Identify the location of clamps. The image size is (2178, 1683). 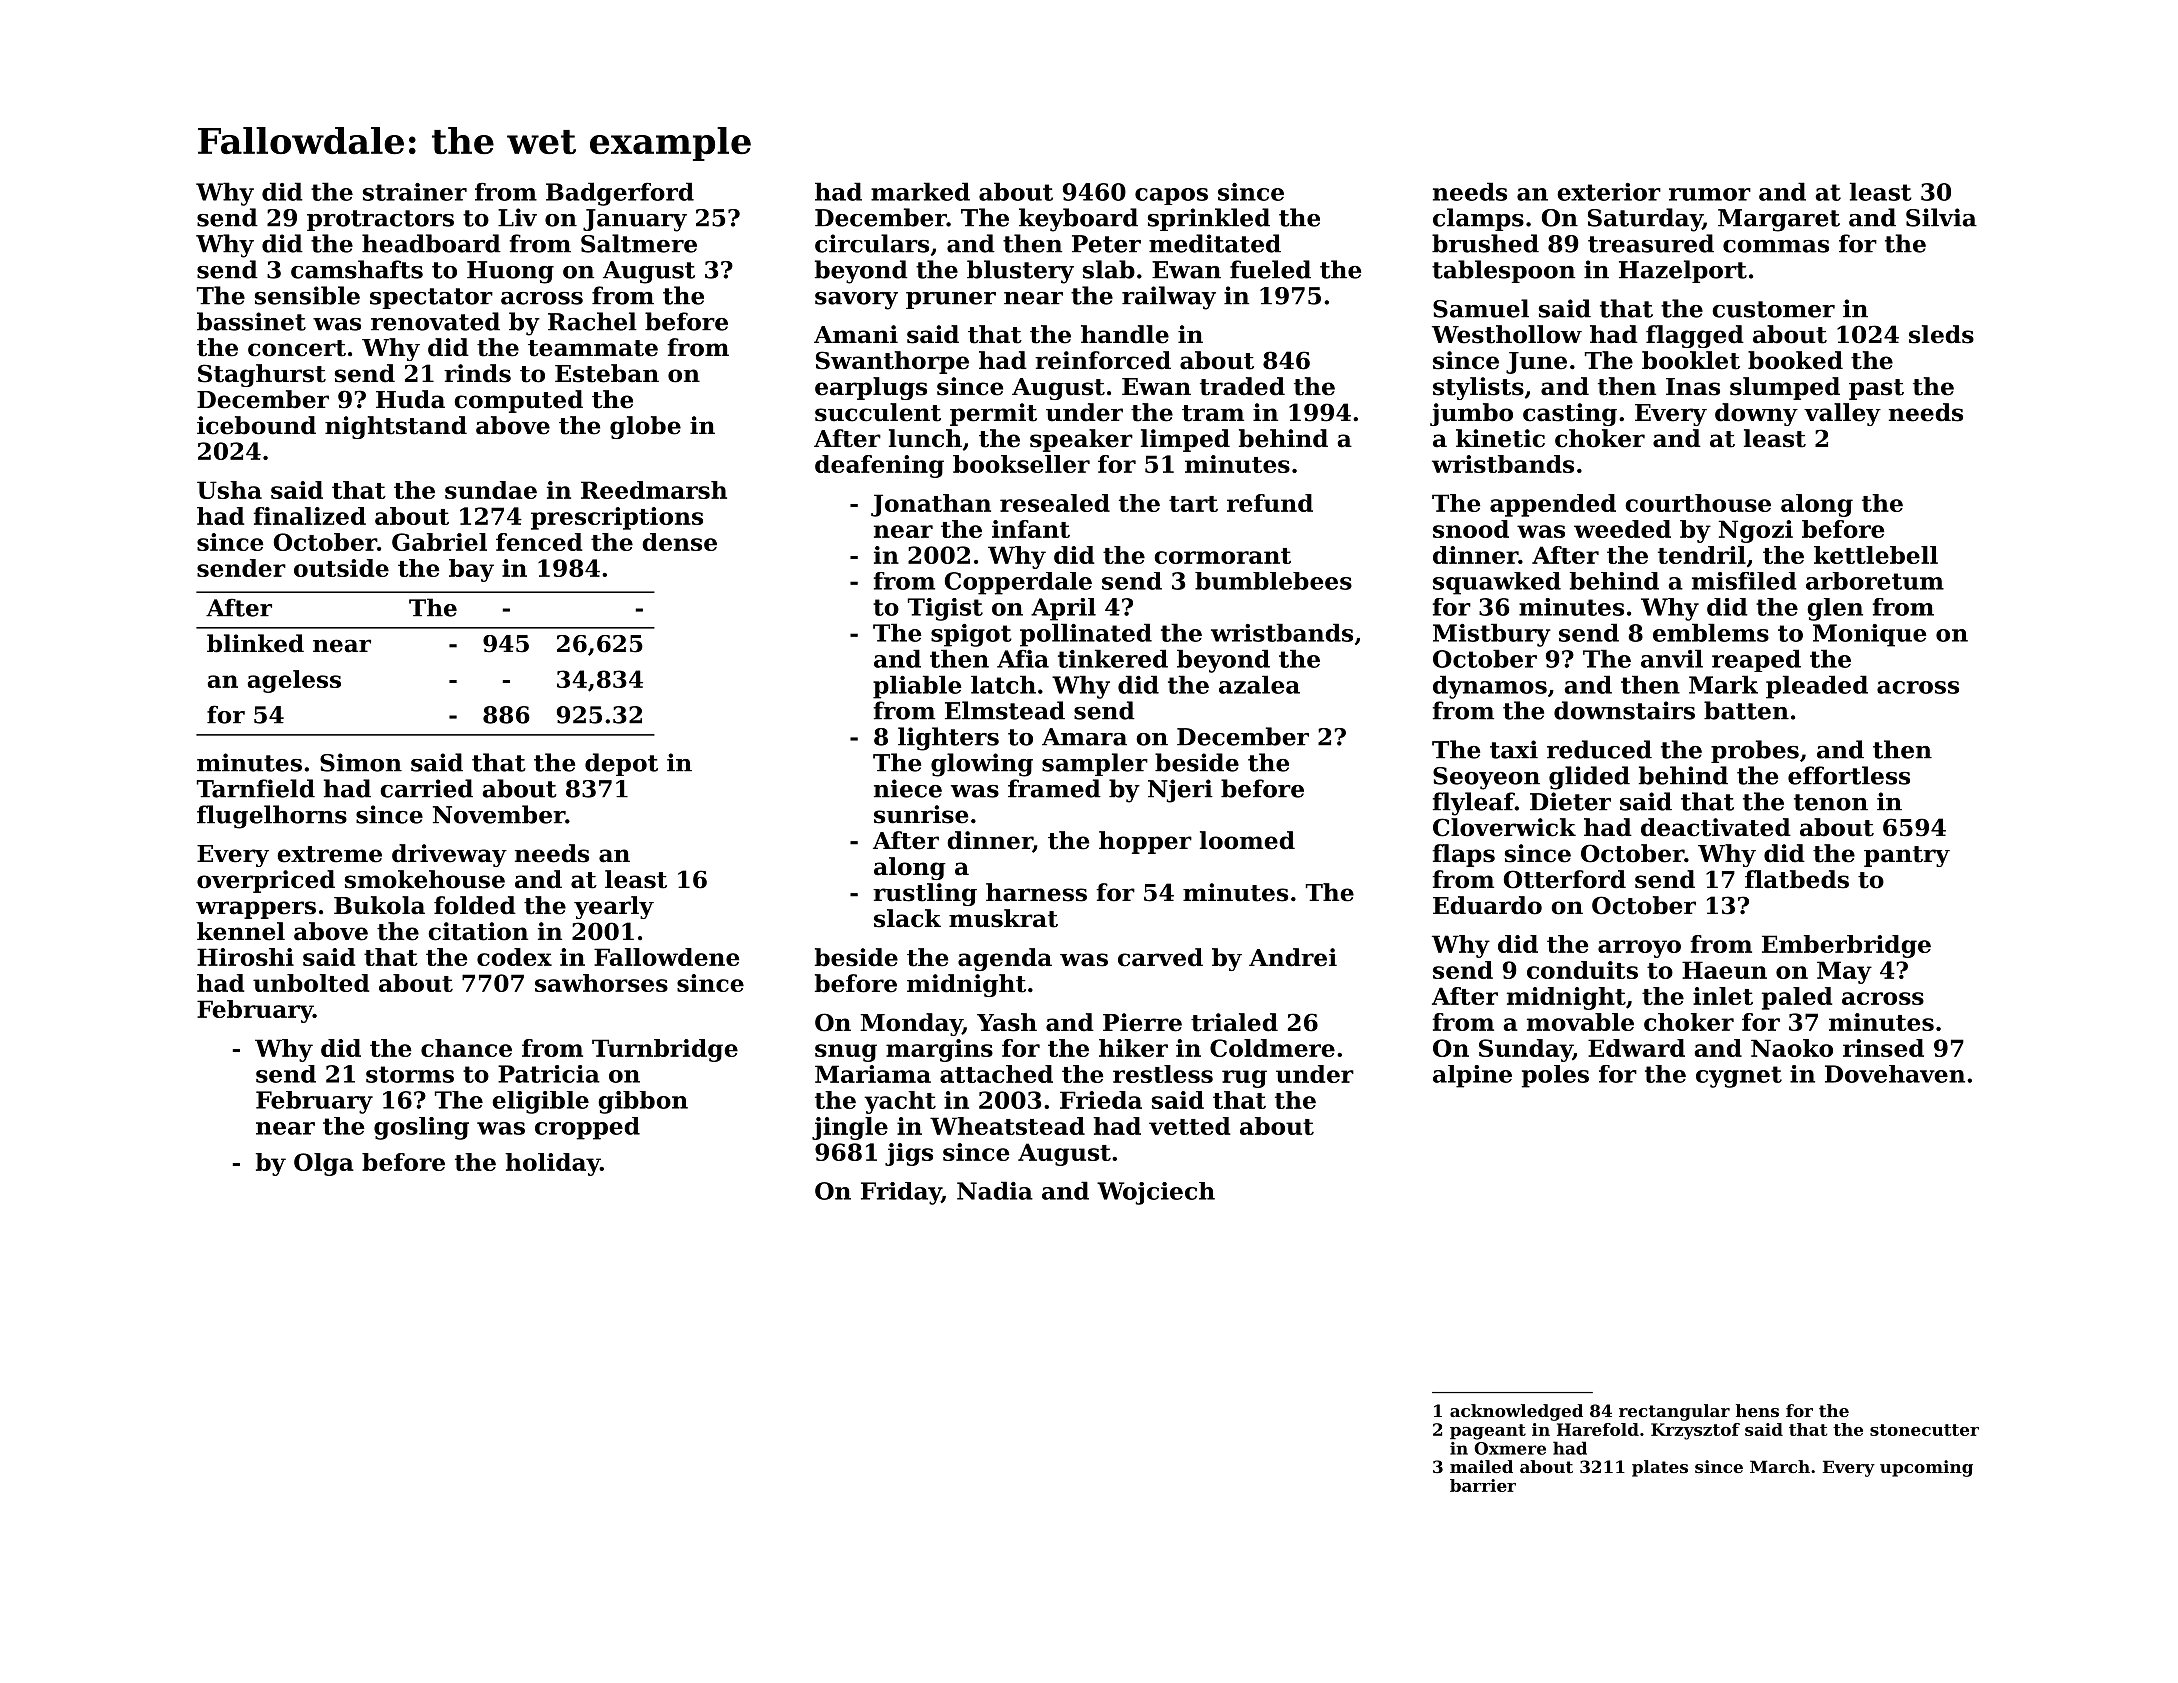
(1478, 219).
